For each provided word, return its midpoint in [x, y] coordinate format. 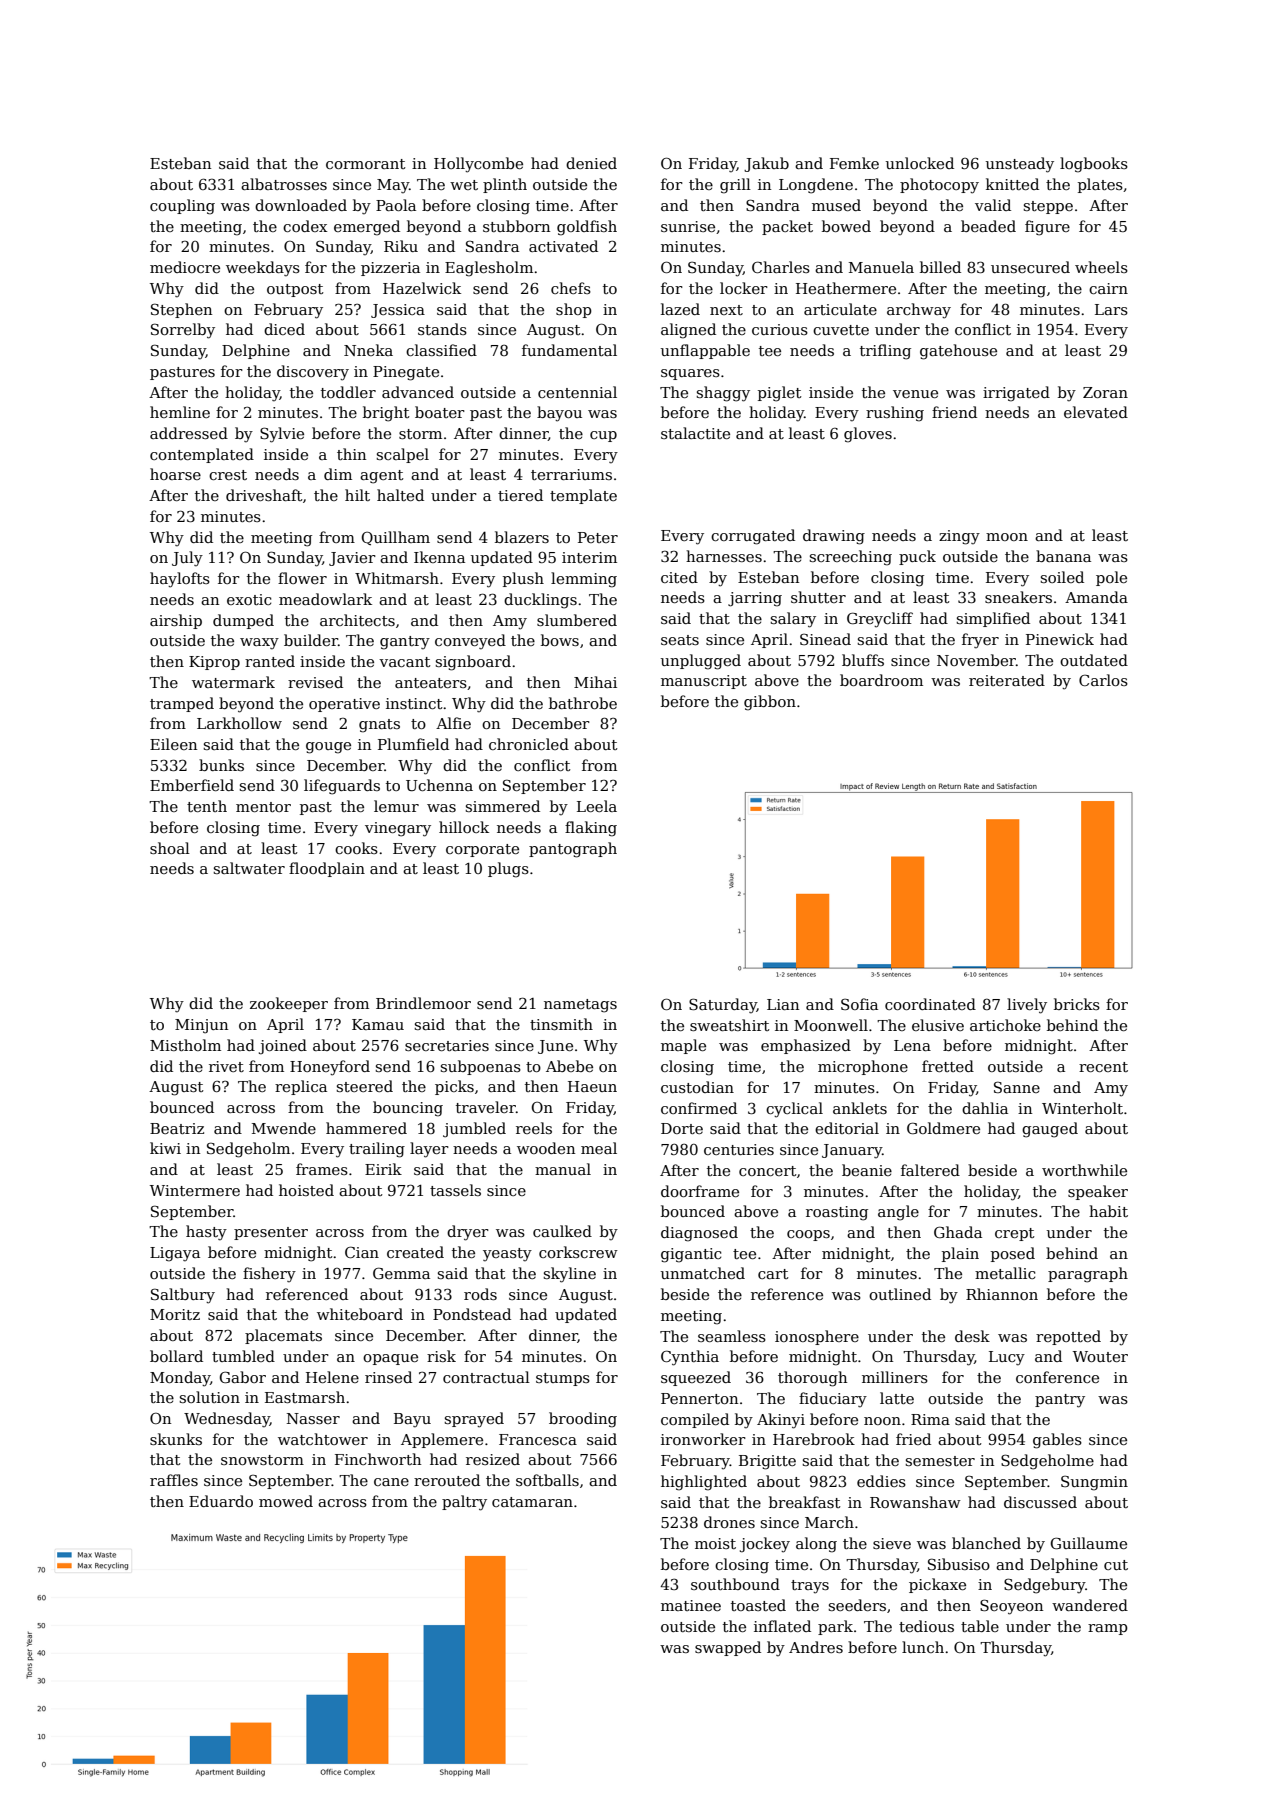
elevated [1096, 412]
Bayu [412, 1420]
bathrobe [583, 703]
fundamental [569, 350]
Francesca [538, 1439]
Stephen [181, 310]
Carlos [1103, 680]
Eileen [173, 744]
